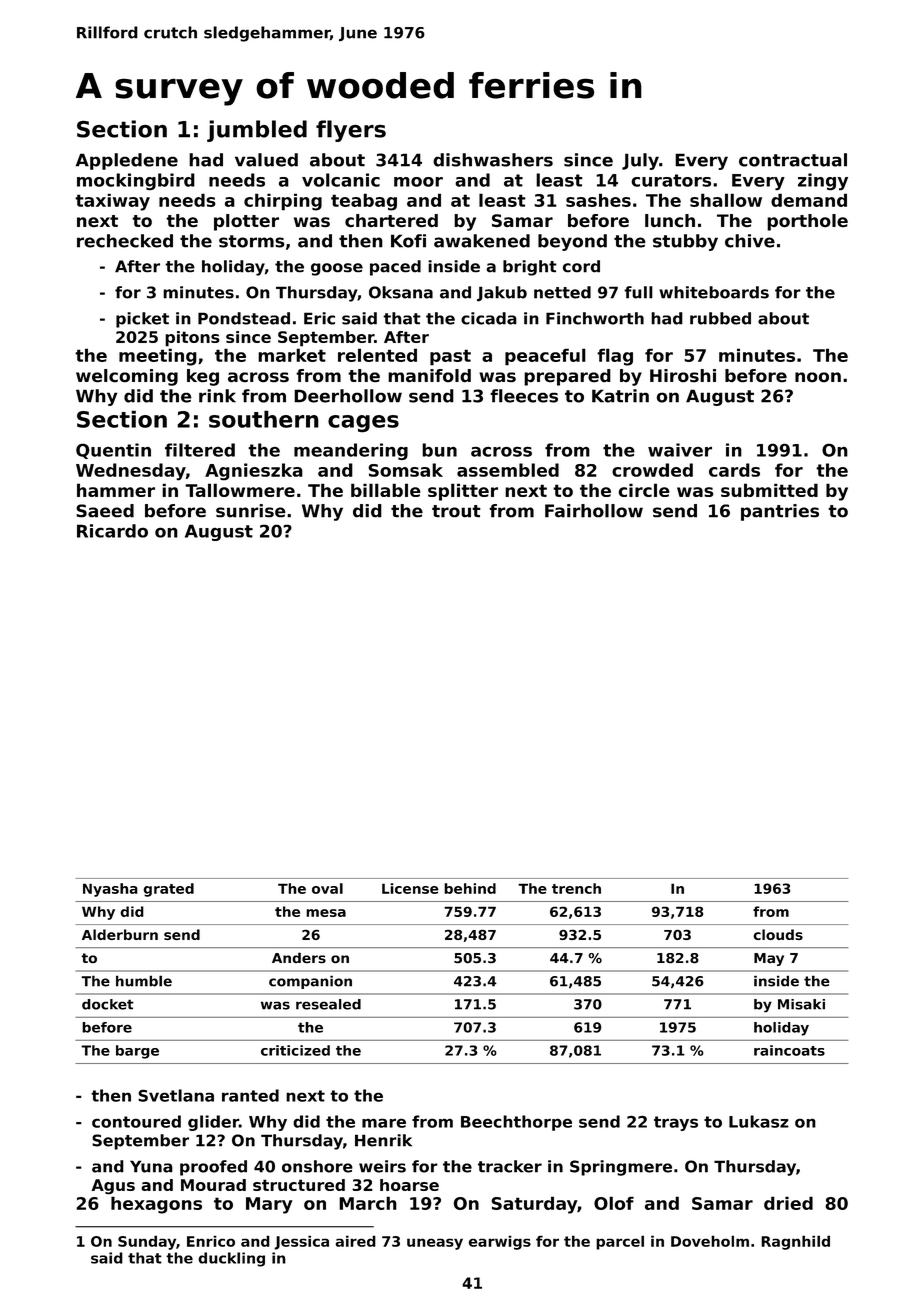  What do you see at coordinates (231, 1259) in the image?
I see `duckling` at bounding box center [231, 1259].
